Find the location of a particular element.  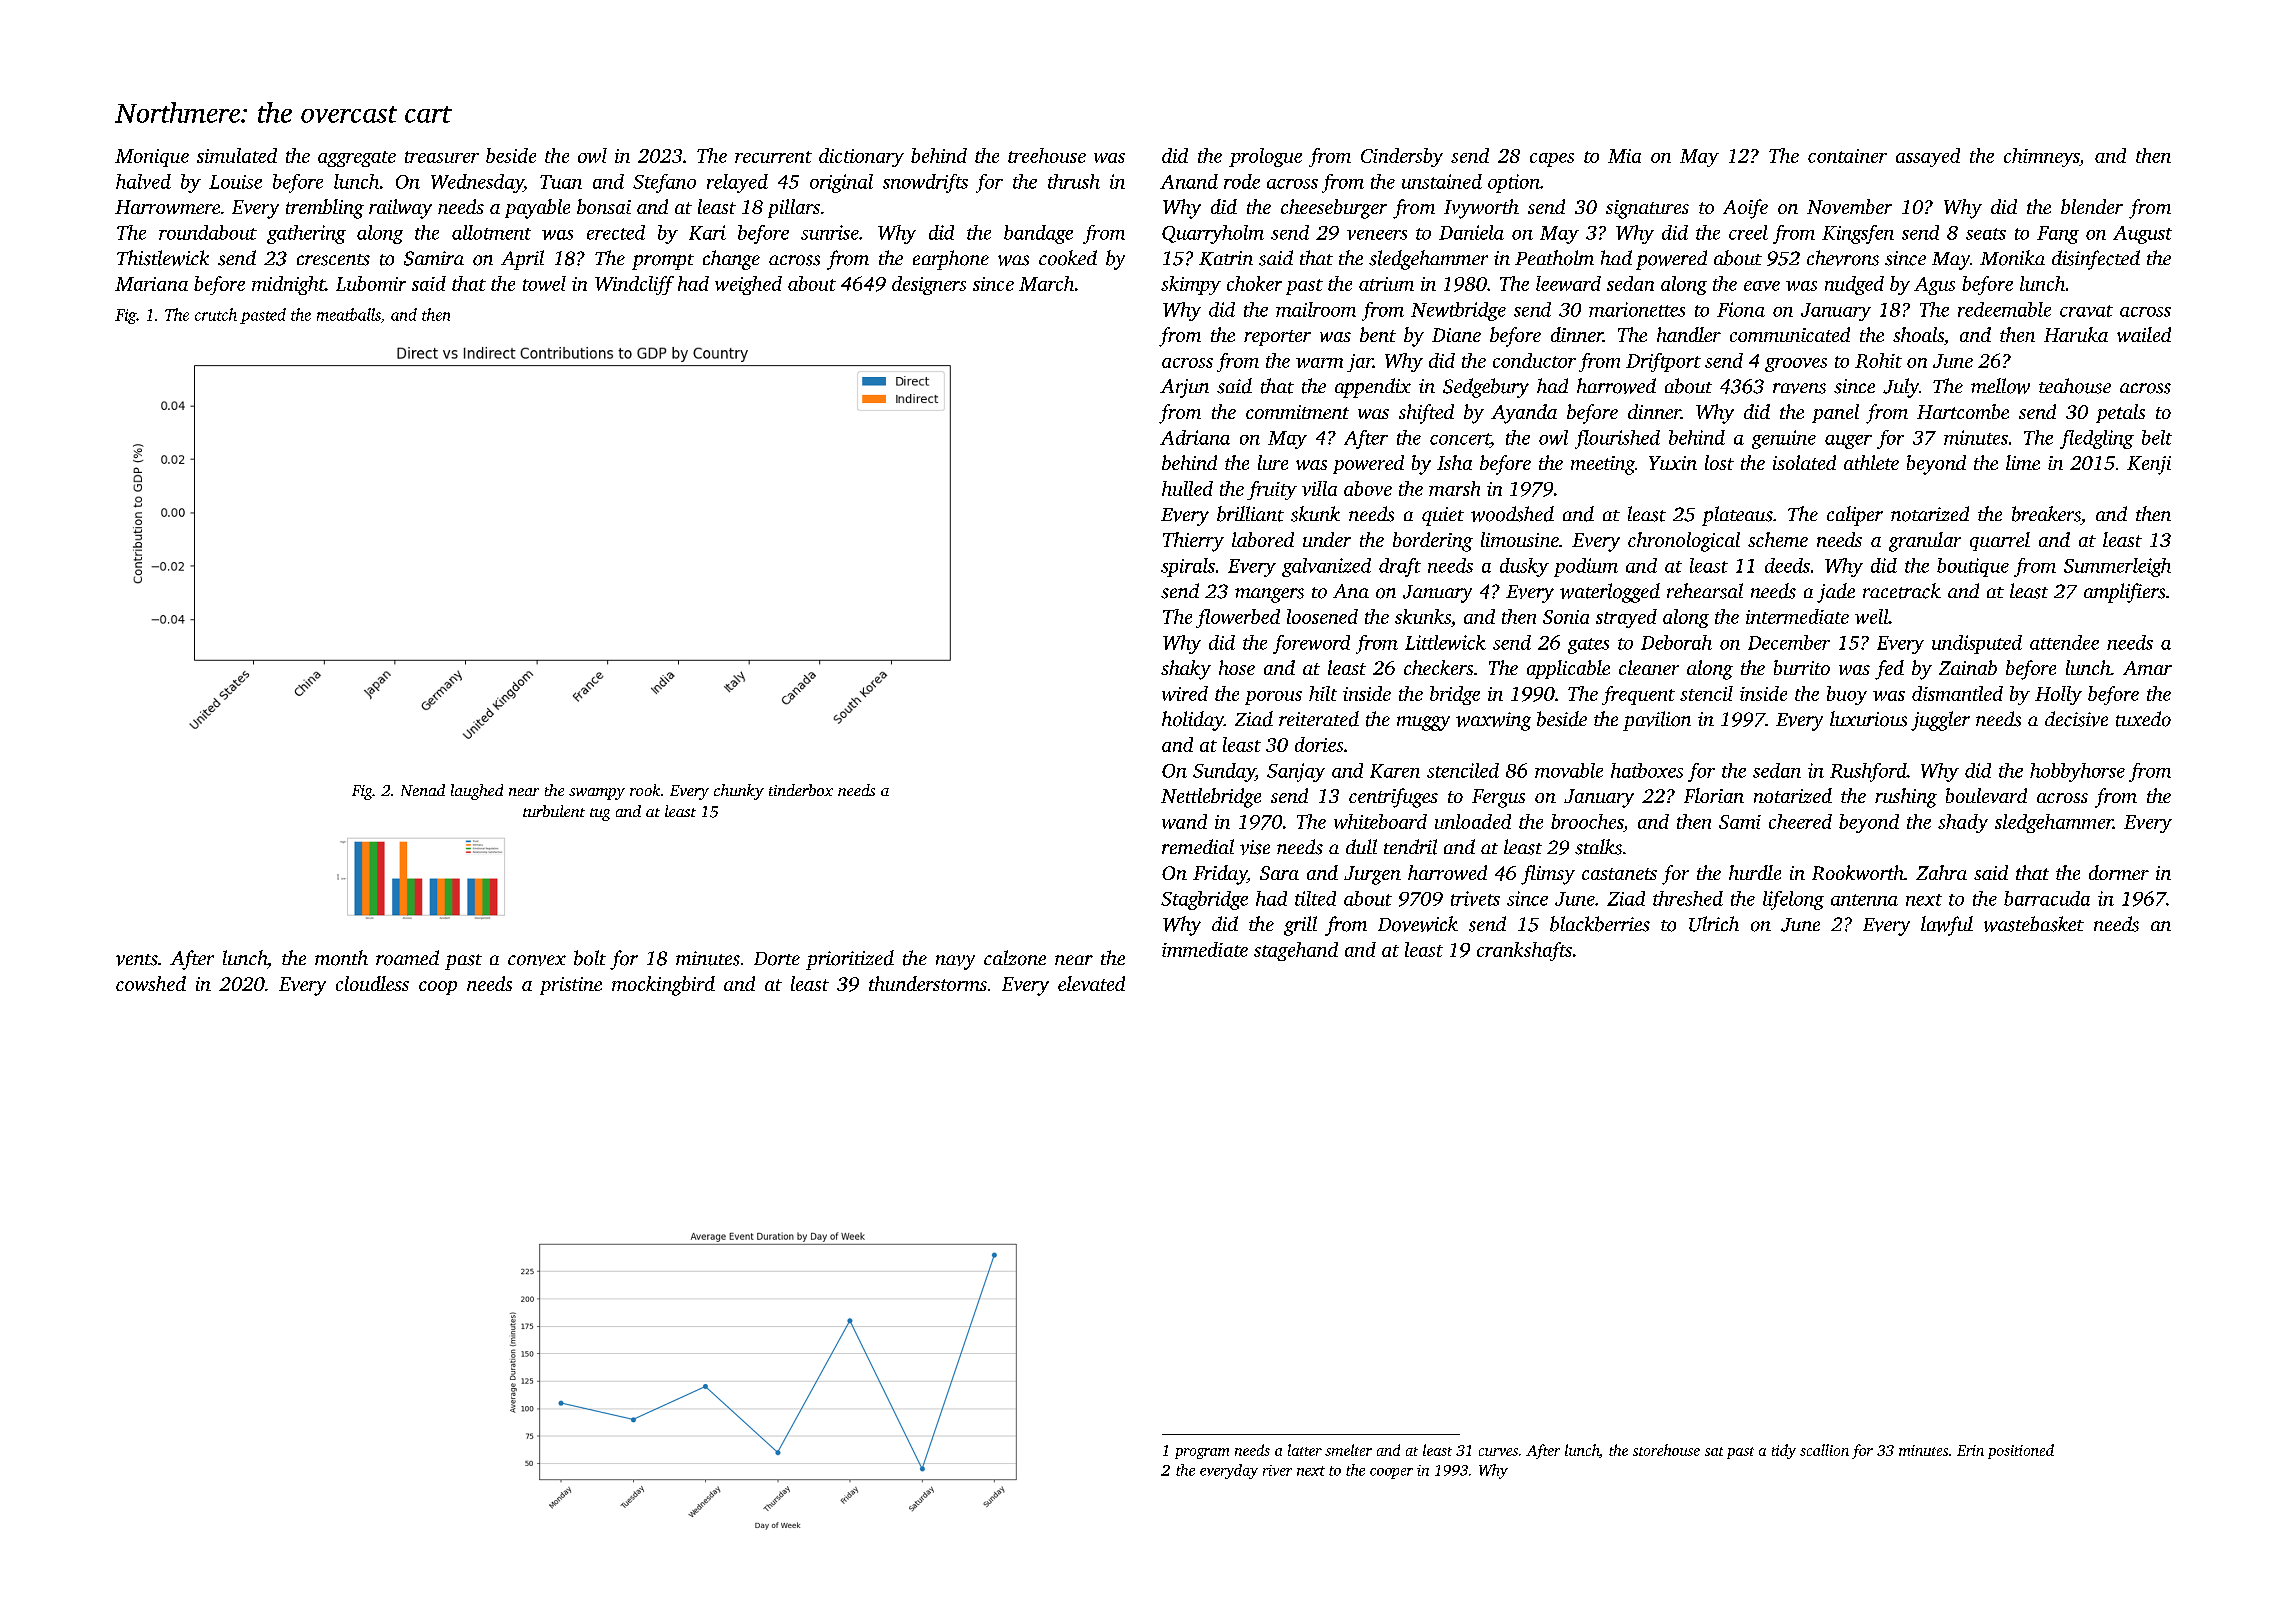

Zahra is located at coordinates (1941, 872).
